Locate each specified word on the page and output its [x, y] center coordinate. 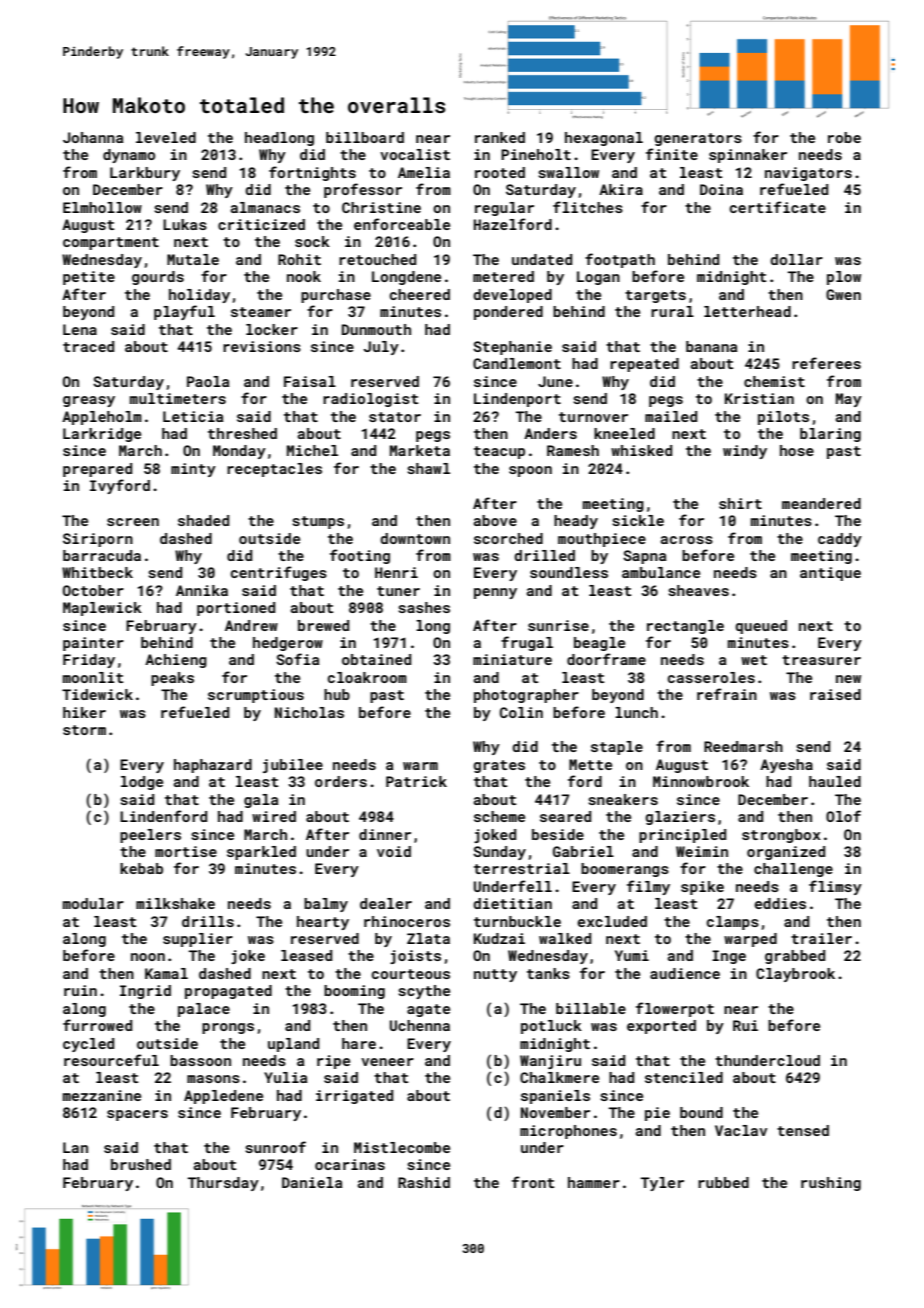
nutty [495, 975]
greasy [89, 401]
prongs [228, 1028]
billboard [365, 137]
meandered [821, 503]
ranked [500, 137]
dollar [796, 259]
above [495, 520]
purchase [336, 296]
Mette [590, 764]
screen [133, 522]
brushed [141, 1164]
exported [661, 1027]
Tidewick [97, 694]
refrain [727, 694]
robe [844, 137]
